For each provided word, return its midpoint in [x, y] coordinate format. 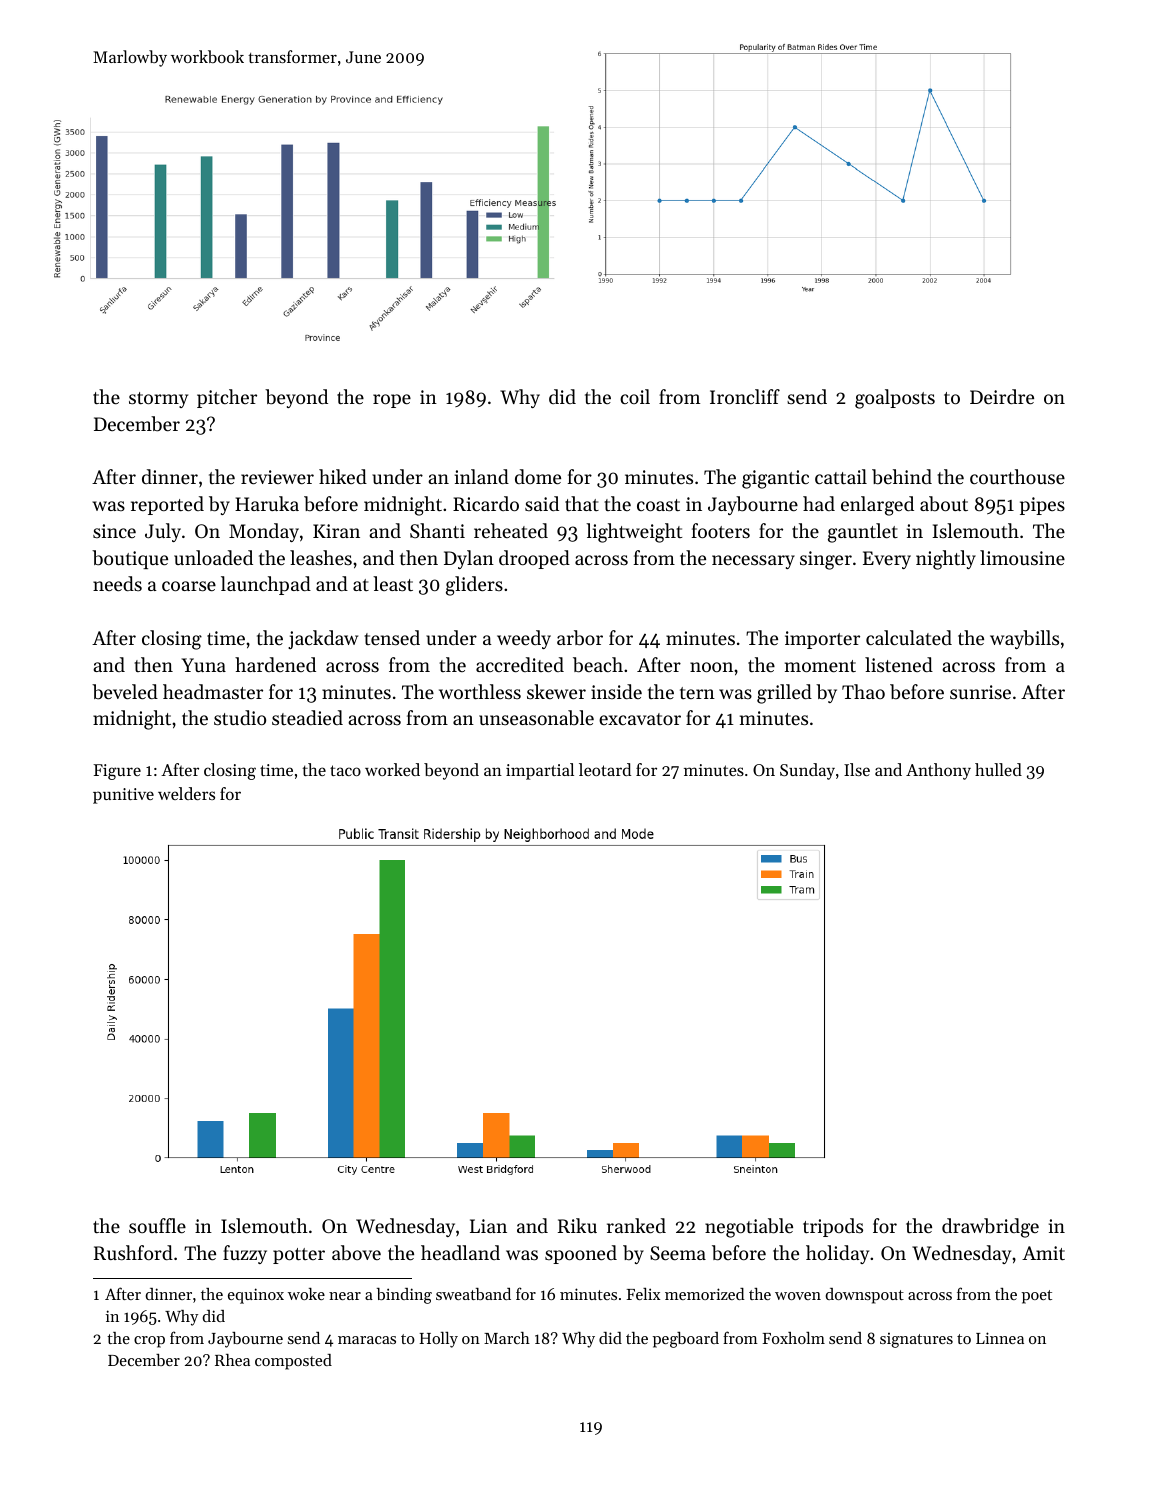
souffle [157, 1225]
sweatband [473, 1294]
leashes [321, 557]
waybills [1024, 639]
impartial [540, 771]
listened [899, 664]
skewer [556, 691]
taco [345, 770]
